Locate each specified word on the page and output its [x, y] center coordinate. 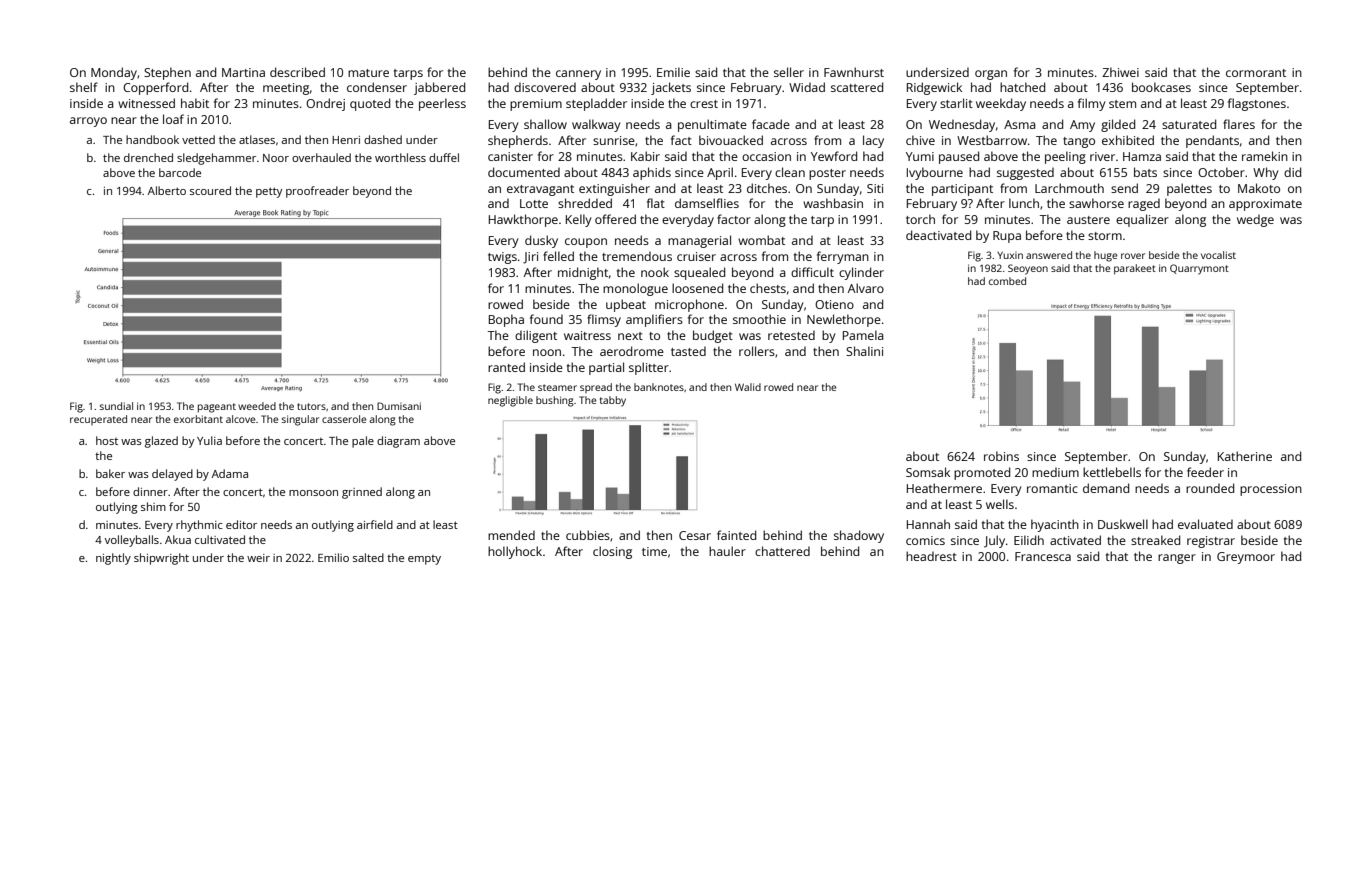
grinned [362, 493]
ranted [506, 367]
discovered [545, 87]
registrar [1211, 542]
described [297, 72]
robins [1001, 456]
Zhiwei [1120, 72]
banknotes [659, 387]
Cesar [695, 535]
